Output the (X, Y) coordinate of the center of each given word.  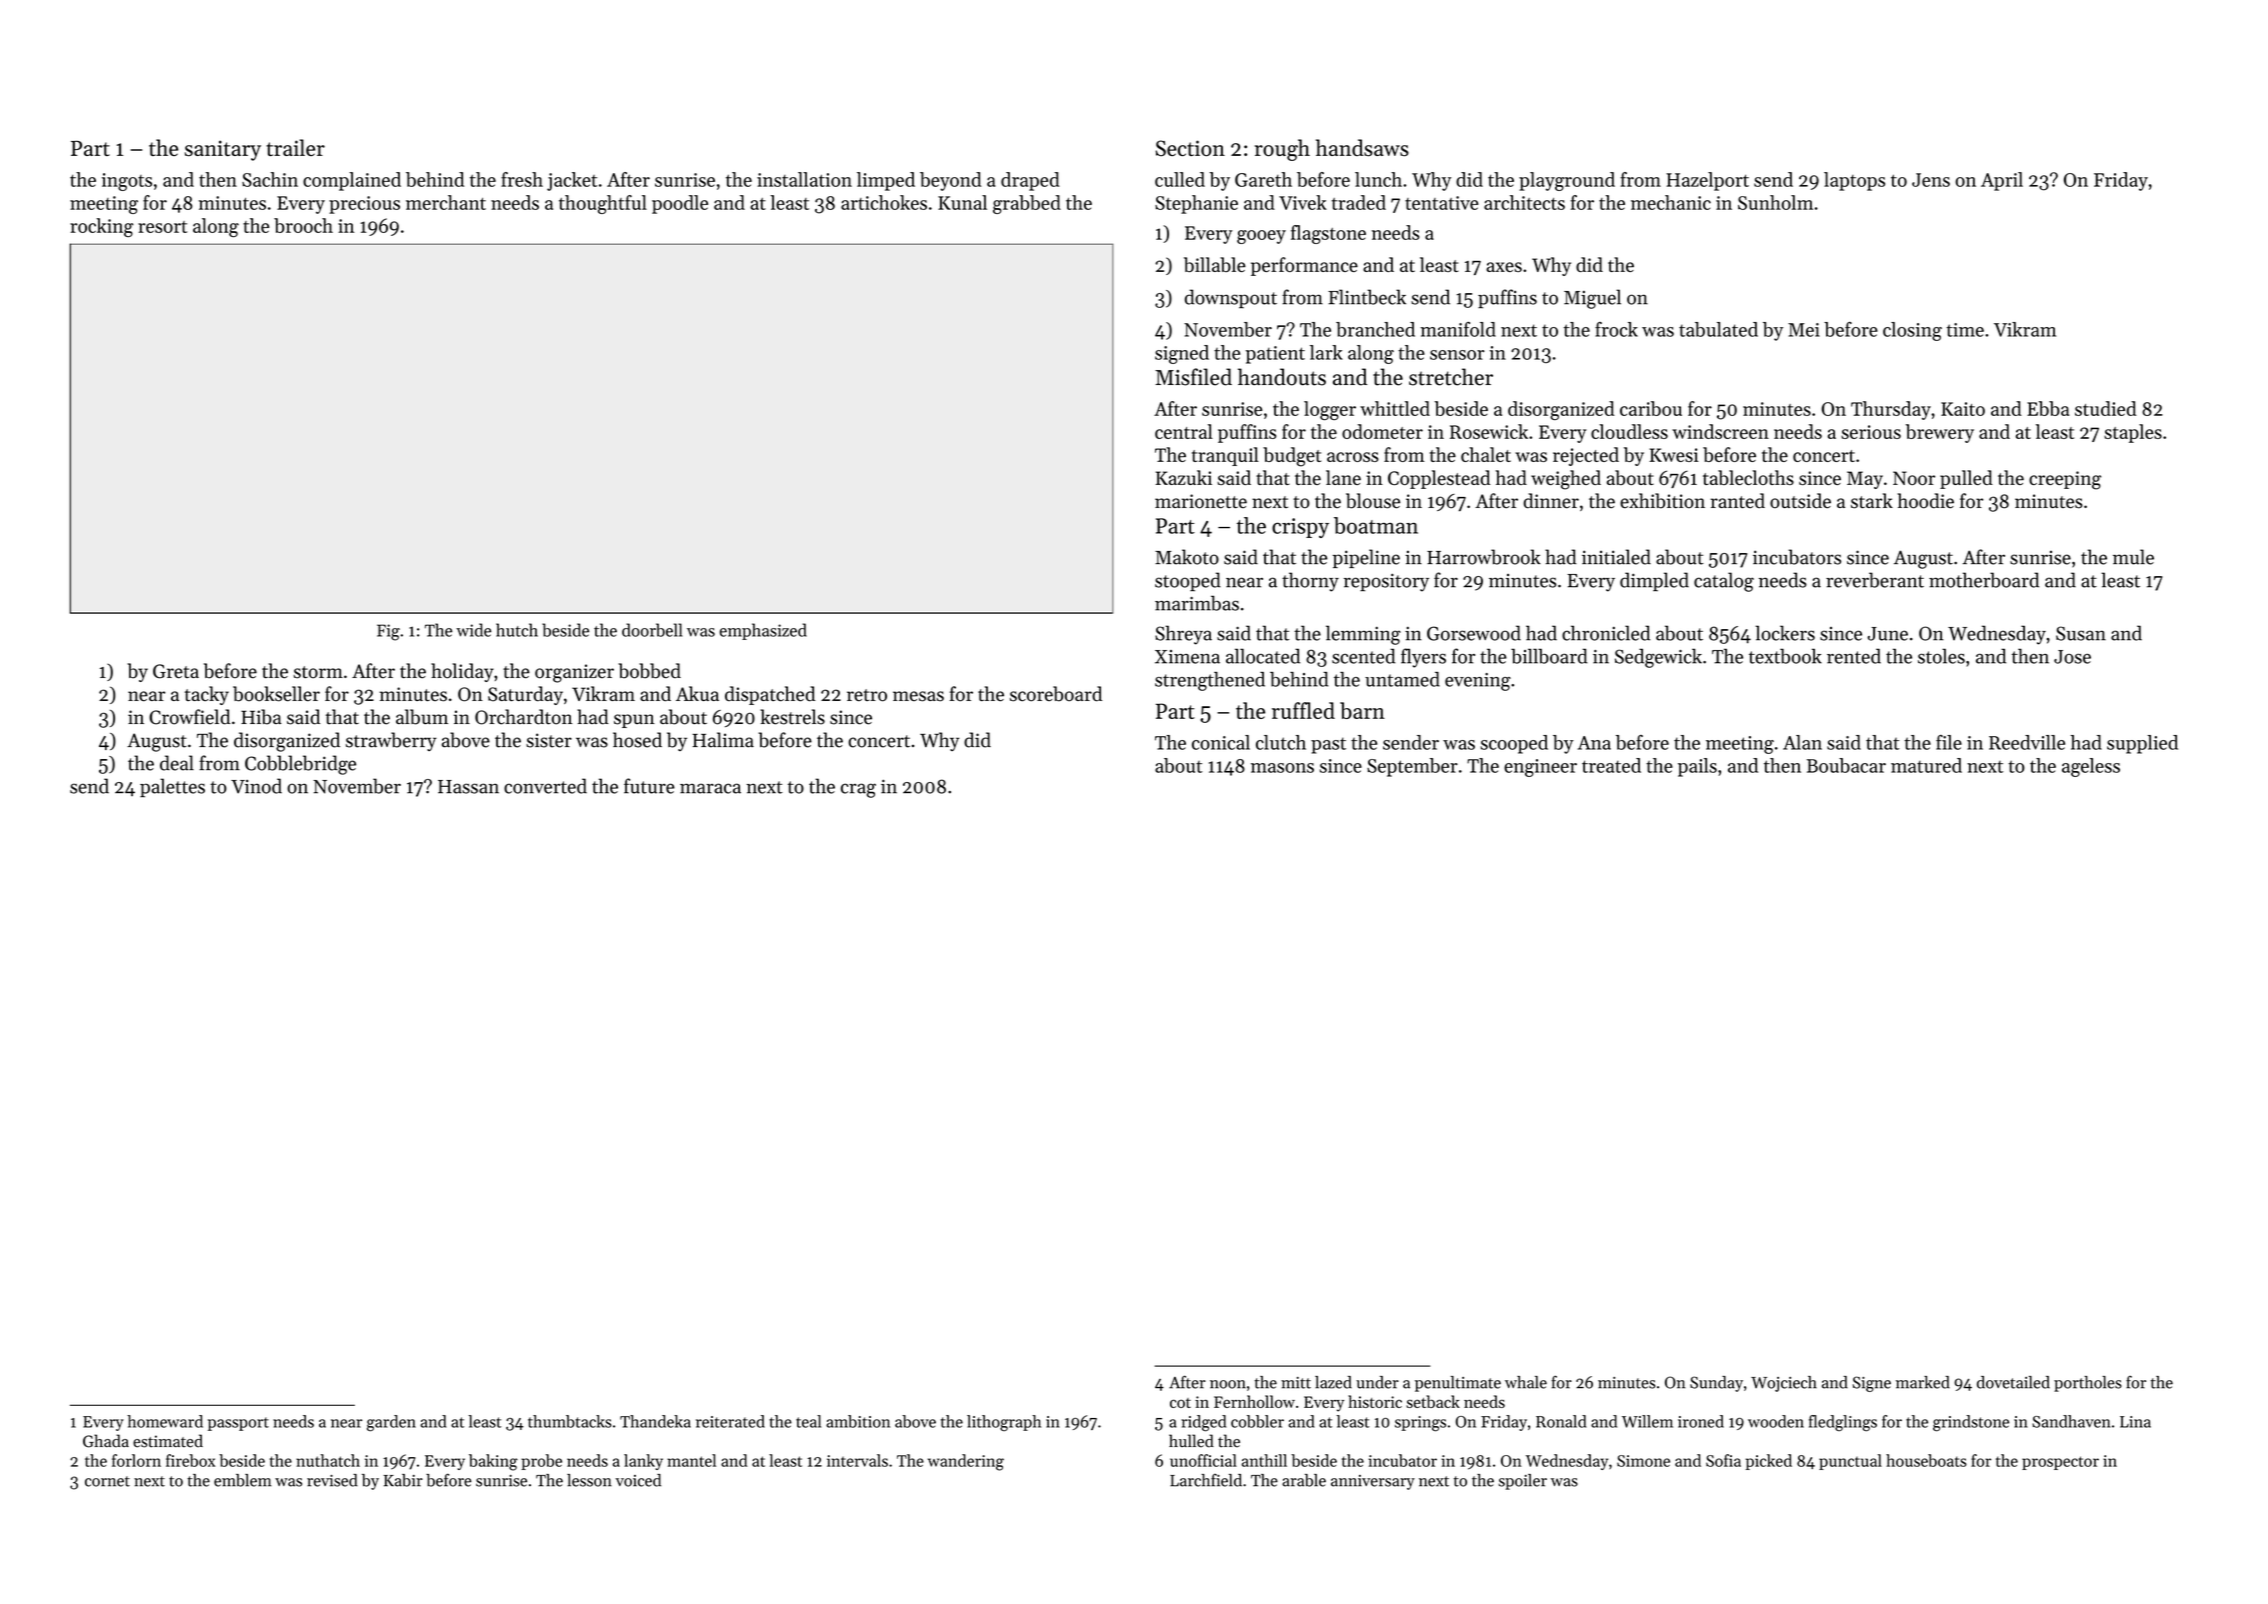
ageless (2091, 767)
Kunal (962, 202)
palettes (172, 787)
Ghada (106, 1441)
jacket (572, 181)
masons (1282, 768)
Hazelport (1707, 181)
